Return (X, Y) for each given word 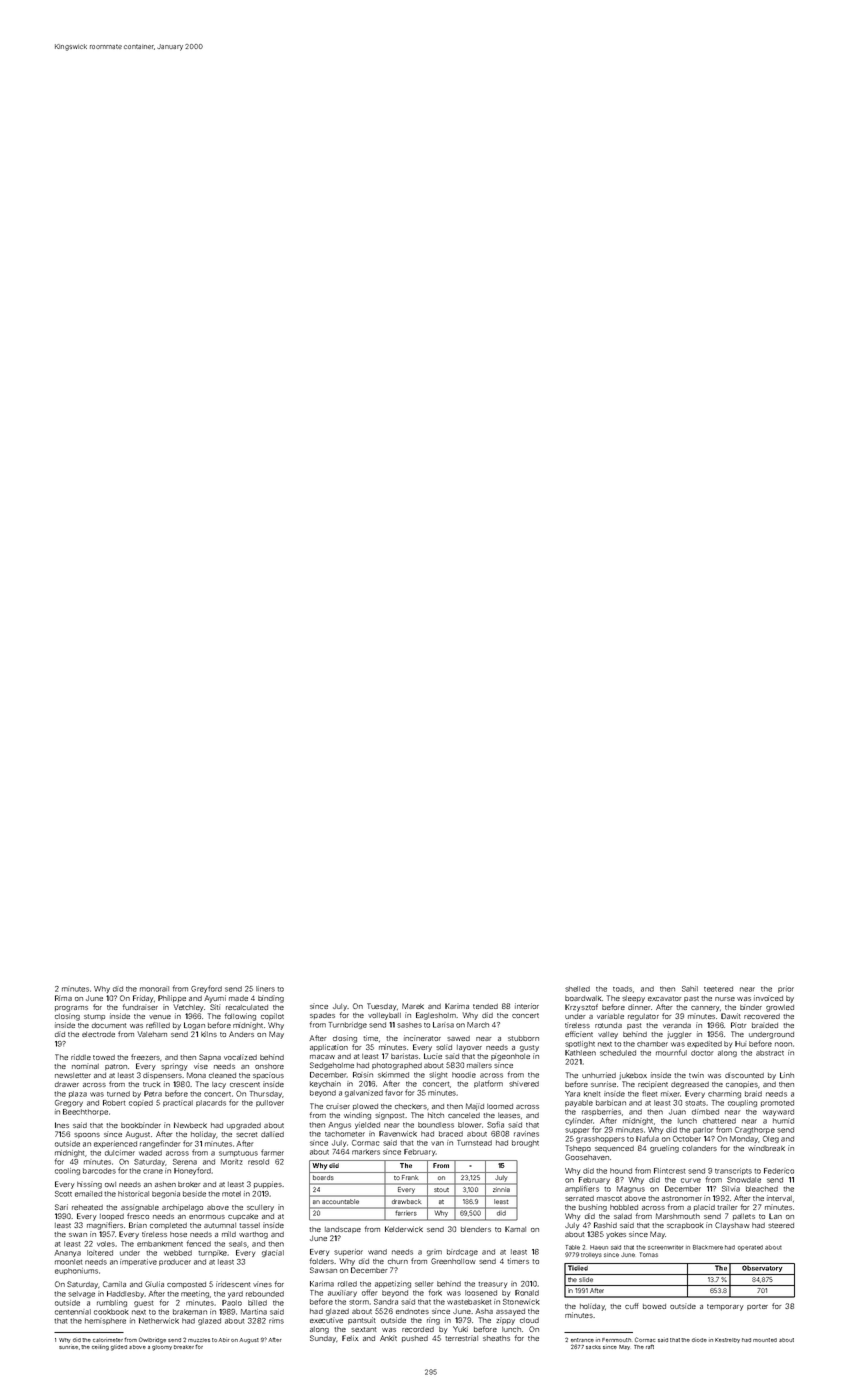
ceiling (100, 1348)
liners (265, 989)
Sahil (690, 989)
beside (194, 1194)
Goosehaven (587, 1157)
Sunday (323, 1339)
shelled (577, 989)
